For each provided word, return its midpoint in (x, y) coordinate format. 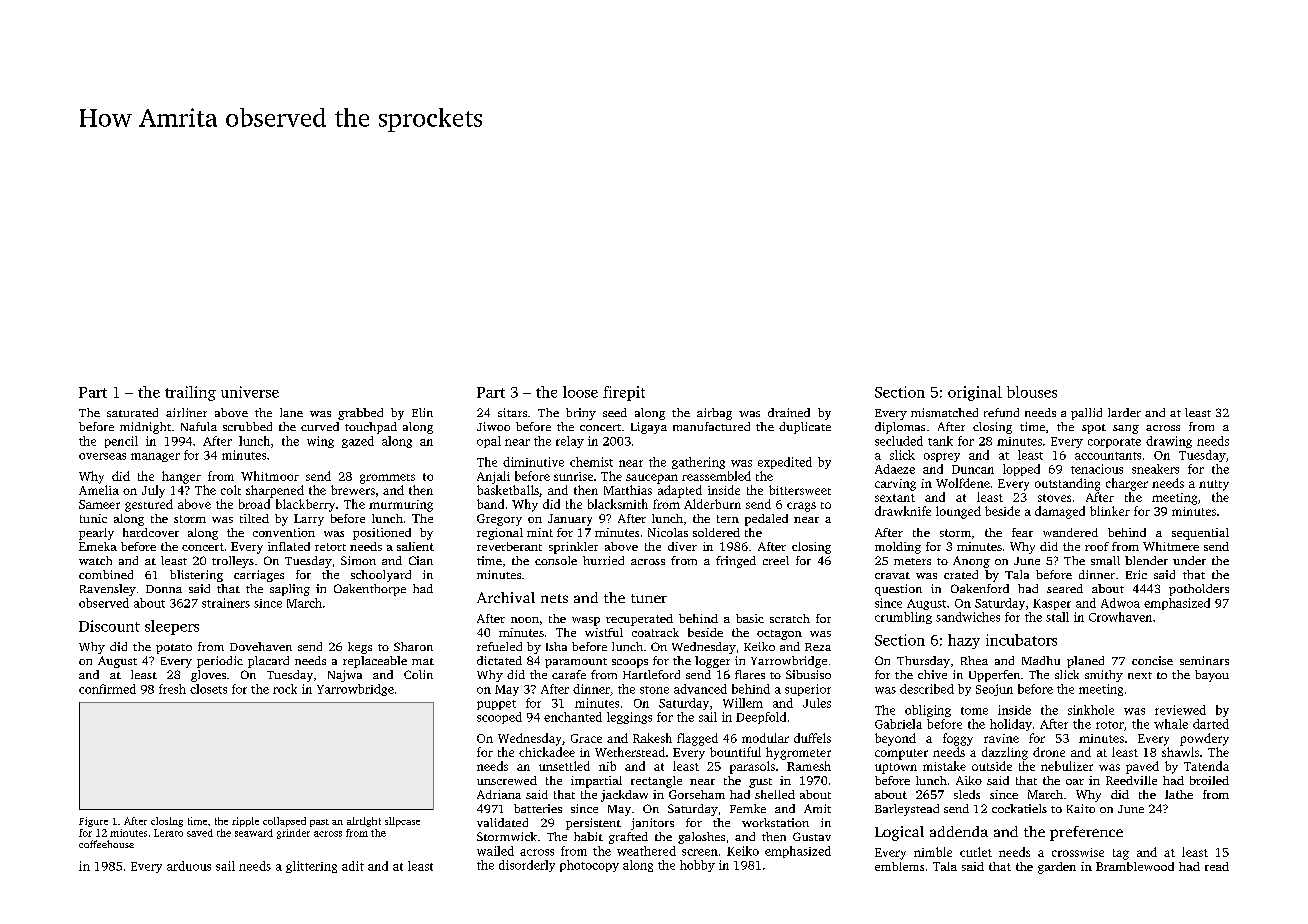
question (898, 590)
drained (789, 412)
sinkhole (1091, 710)
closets (208, 689)
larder (1124, 412)
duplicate (805, 428)
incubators (1021, 640)
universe (250, 392)
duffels (812, 738)
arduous (189, 866)
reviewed (1180, 710)
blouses (1032, 392)
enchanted (573, 717)
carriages (259, 576)
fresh (172, 689)
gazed (358, 442)
